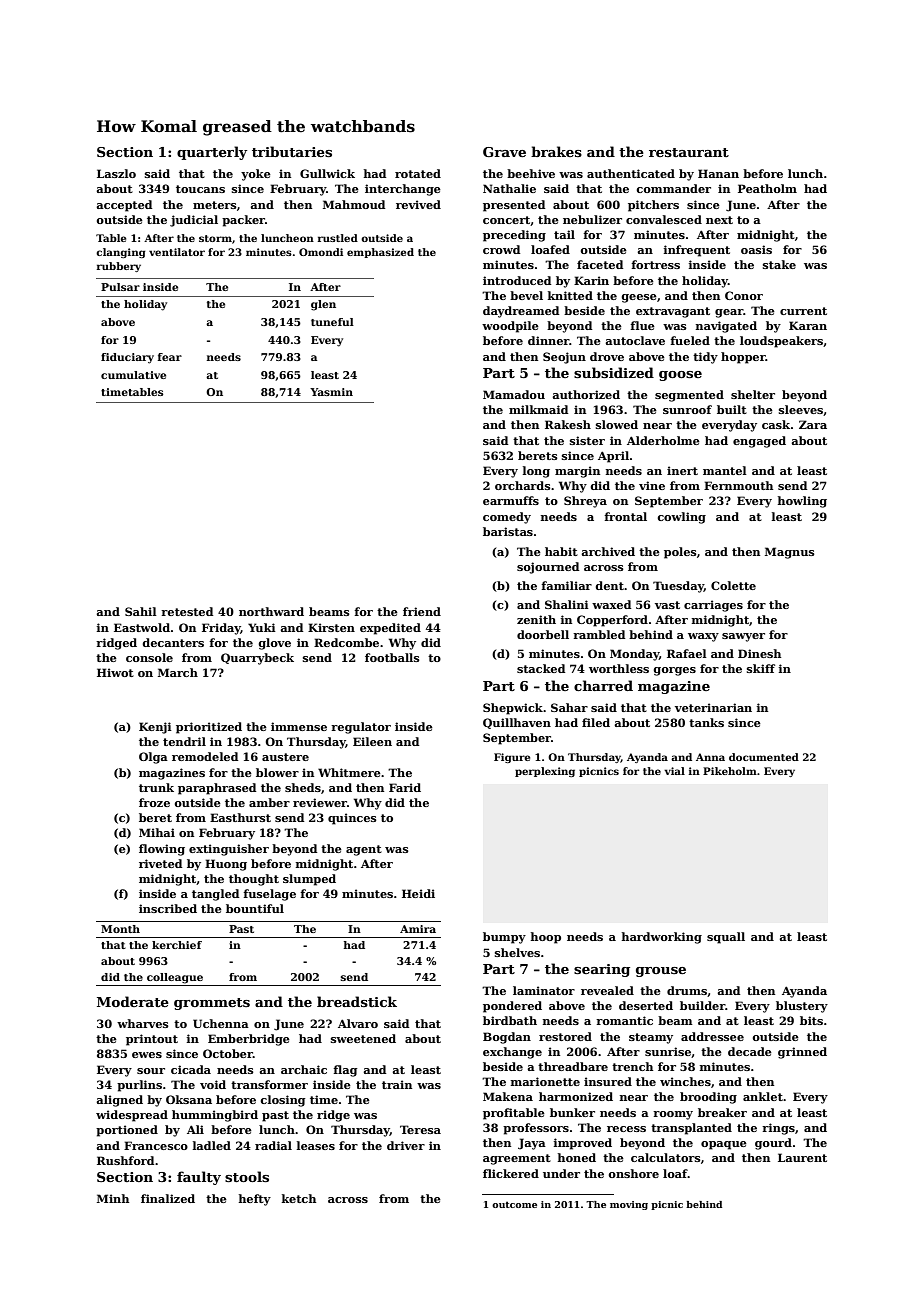 The image size is (924, 1308). What do you see at coordinates (422, 611) in the document?
I see `friend` at bounding box center [422, 611].
